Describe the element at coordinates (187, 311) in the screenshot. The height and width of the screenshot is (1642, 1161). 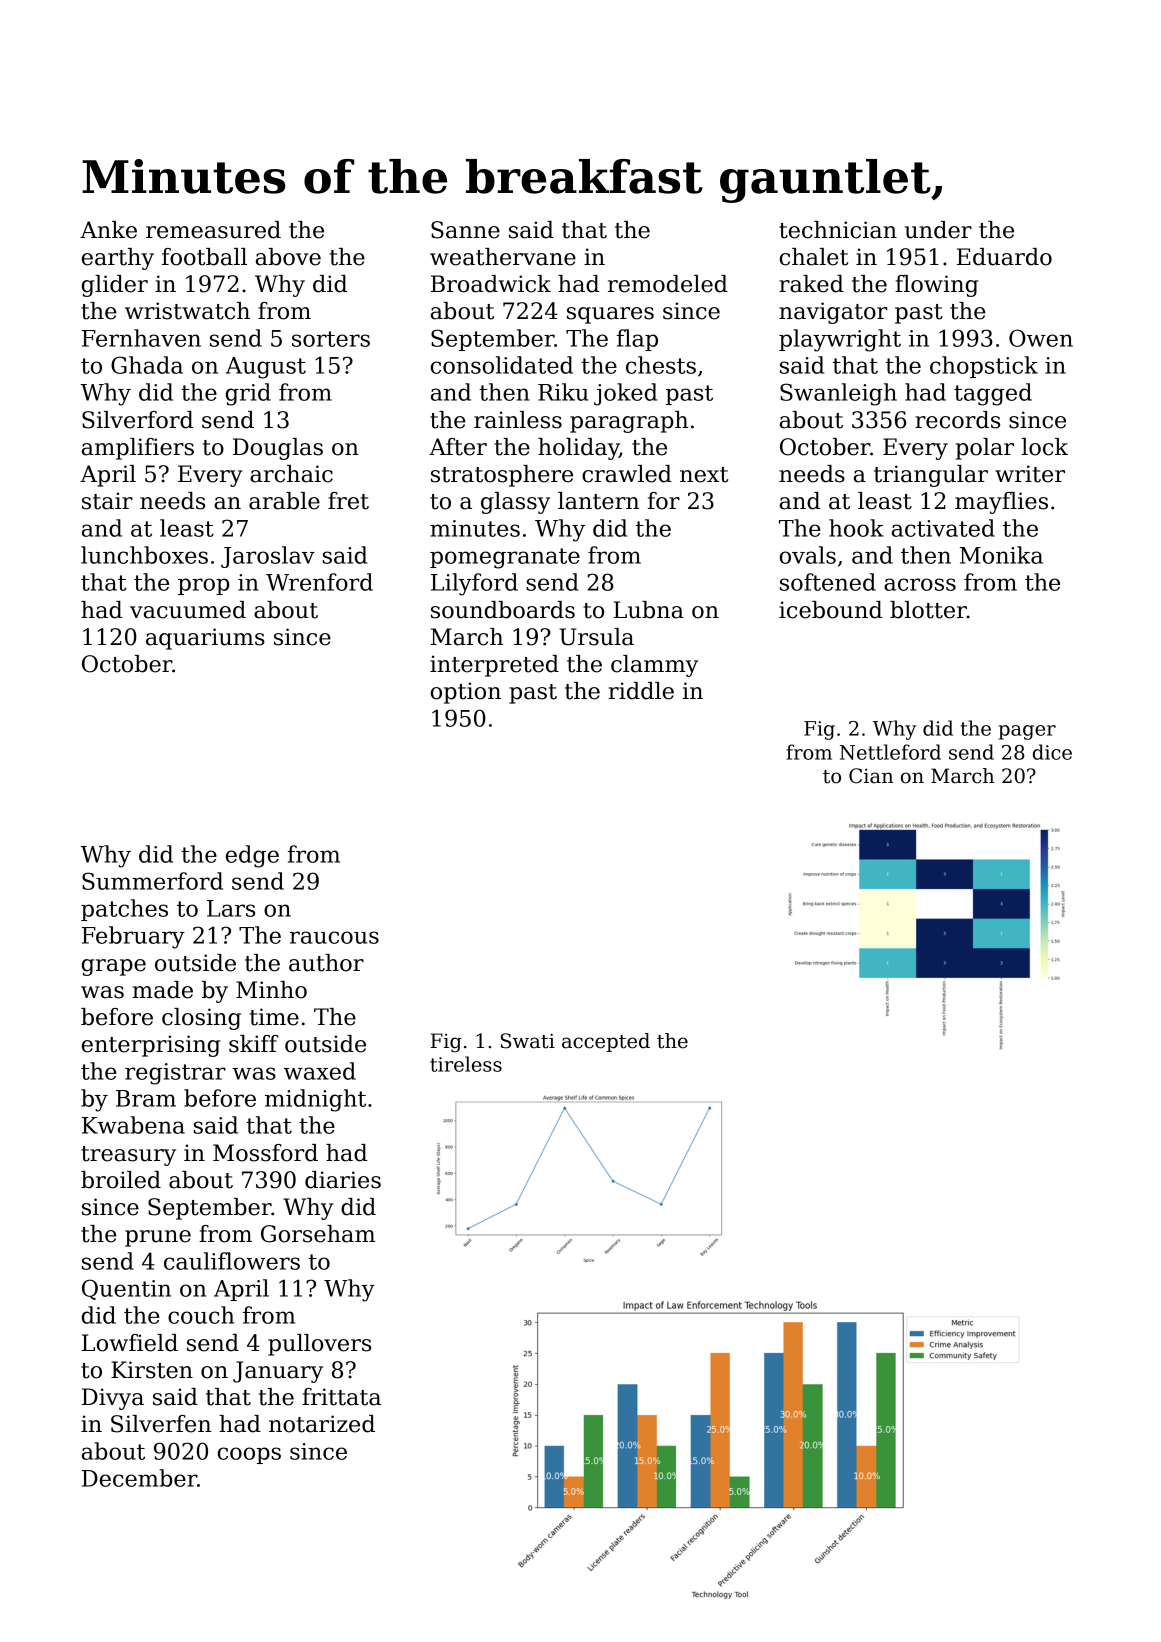
I see `wristwatch` at that location.
